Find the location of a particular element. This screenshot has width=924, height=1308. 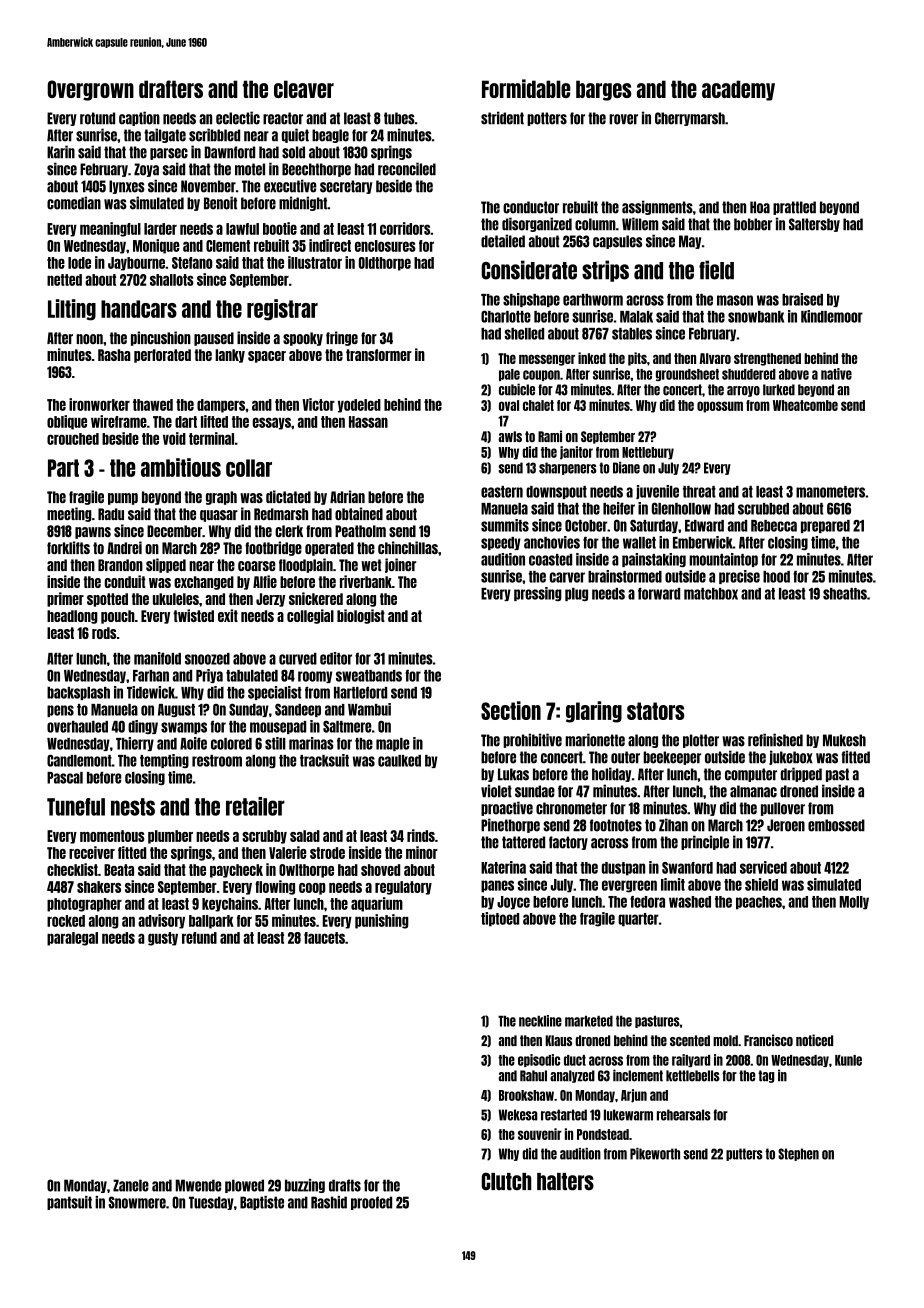

Mwende is located at coordinates (198, 1185).
